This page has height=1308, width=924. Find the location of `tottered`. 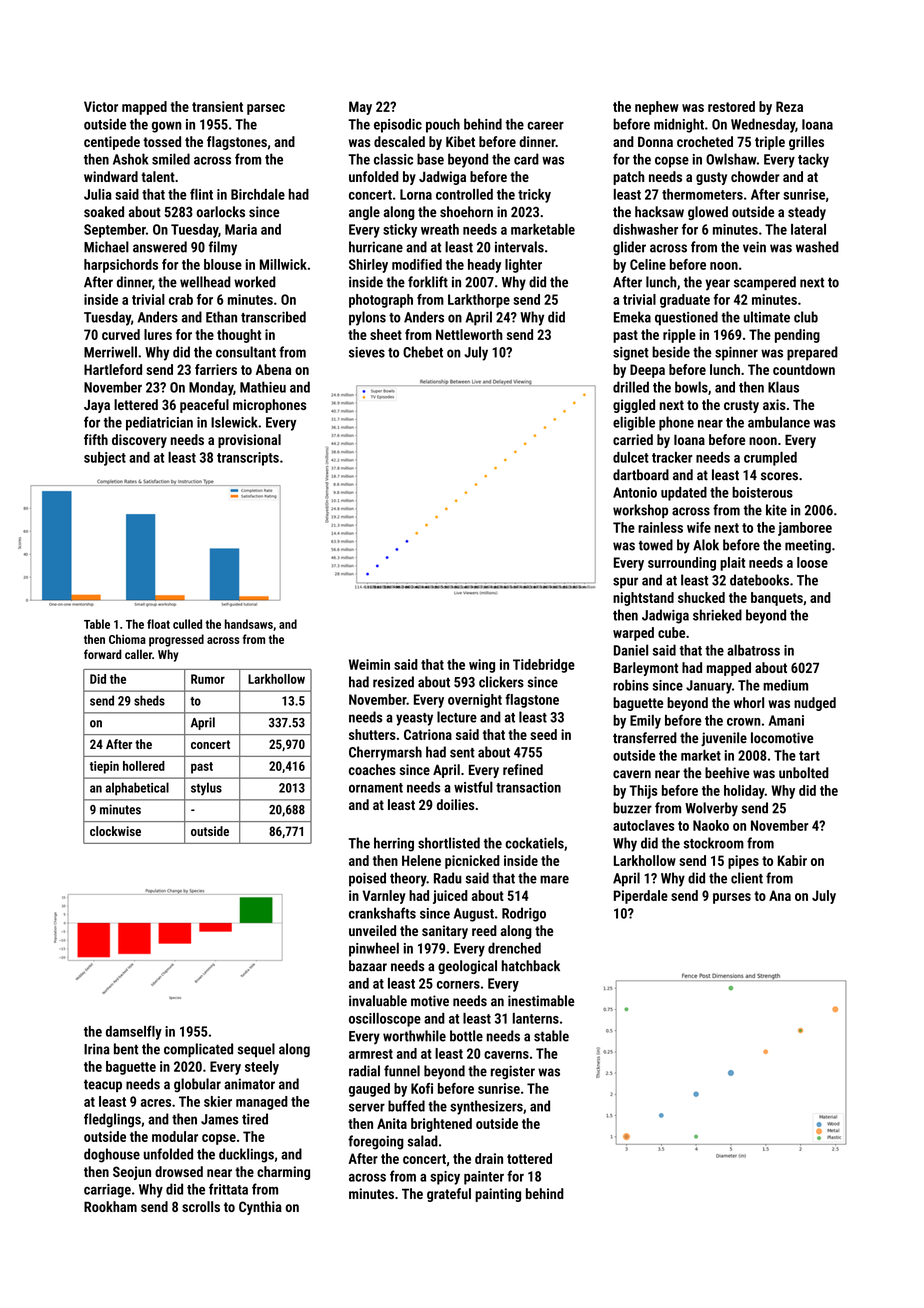

tottered is located at coordinates (529, 1158).
